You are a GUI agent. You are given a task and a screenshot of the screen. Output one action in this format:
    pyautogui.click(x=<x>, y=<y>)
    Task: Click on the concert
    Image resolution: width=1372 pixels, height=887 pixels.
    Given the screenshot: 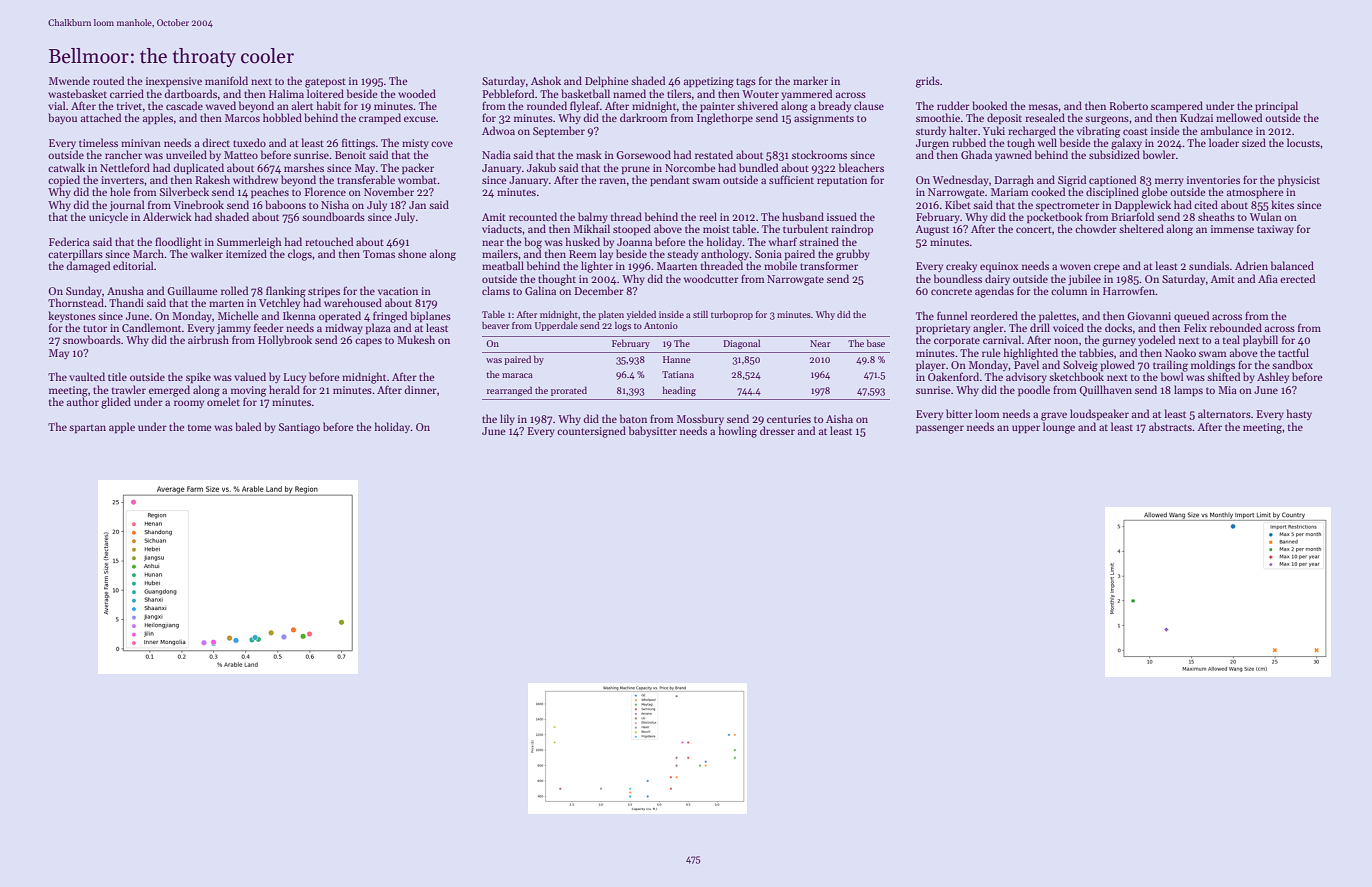 What is the action you would take?
    pyautogui.click(x=1034, y=229)
